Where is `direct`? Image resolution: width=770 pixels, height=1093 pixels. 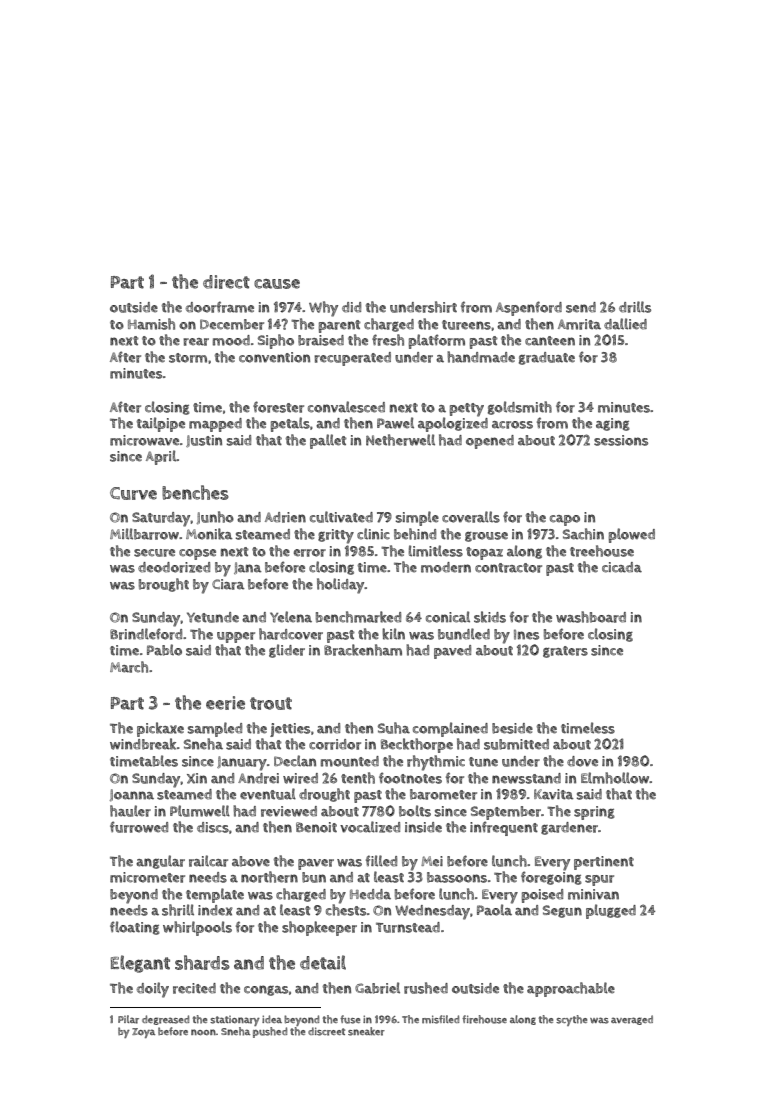
direct is located at coordinates (226, 282).
